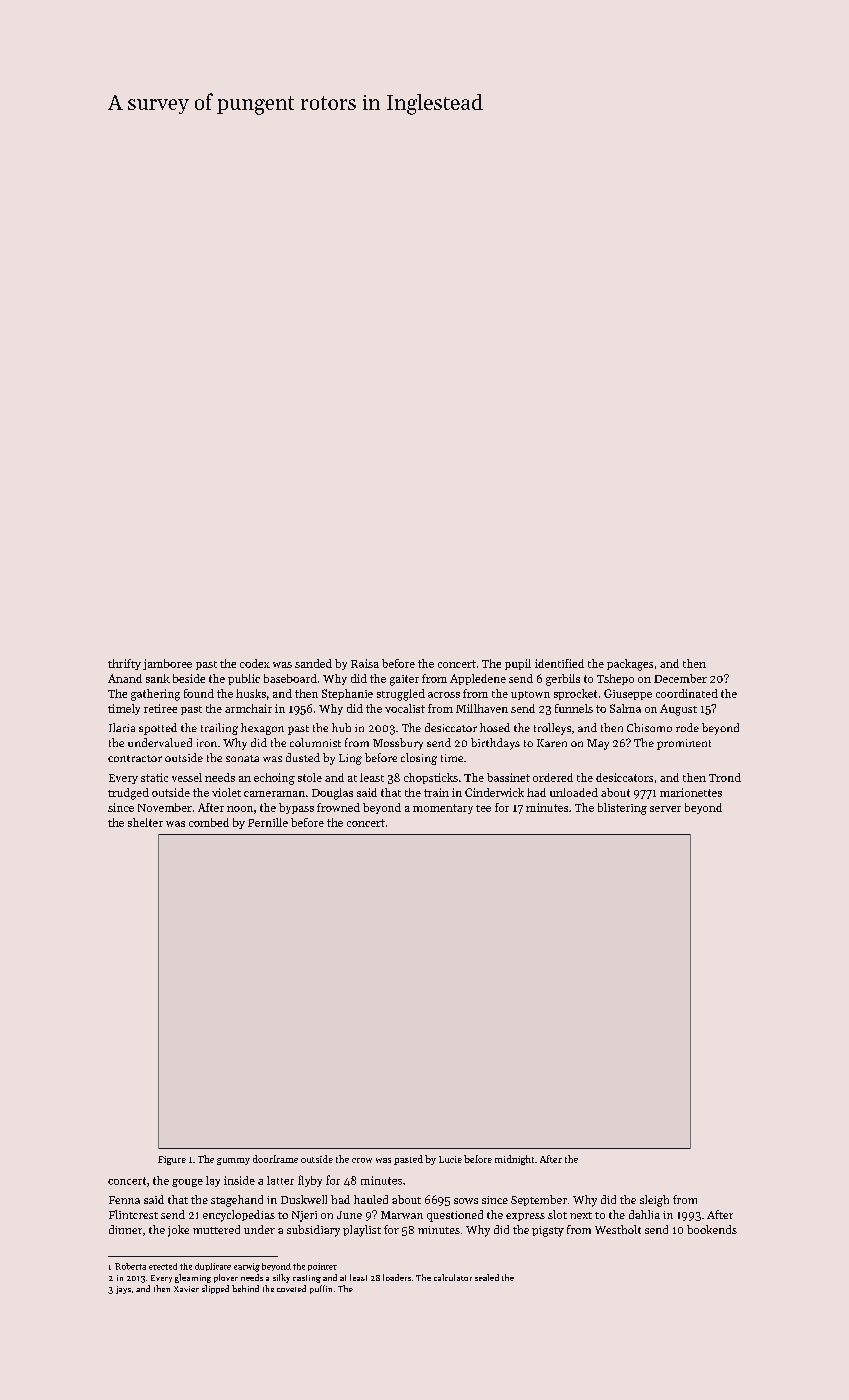 The height and width of the image is (1400, 849). Describe the element at coordinates (450, 1159) in the image. I see `Lucie` at that location.
